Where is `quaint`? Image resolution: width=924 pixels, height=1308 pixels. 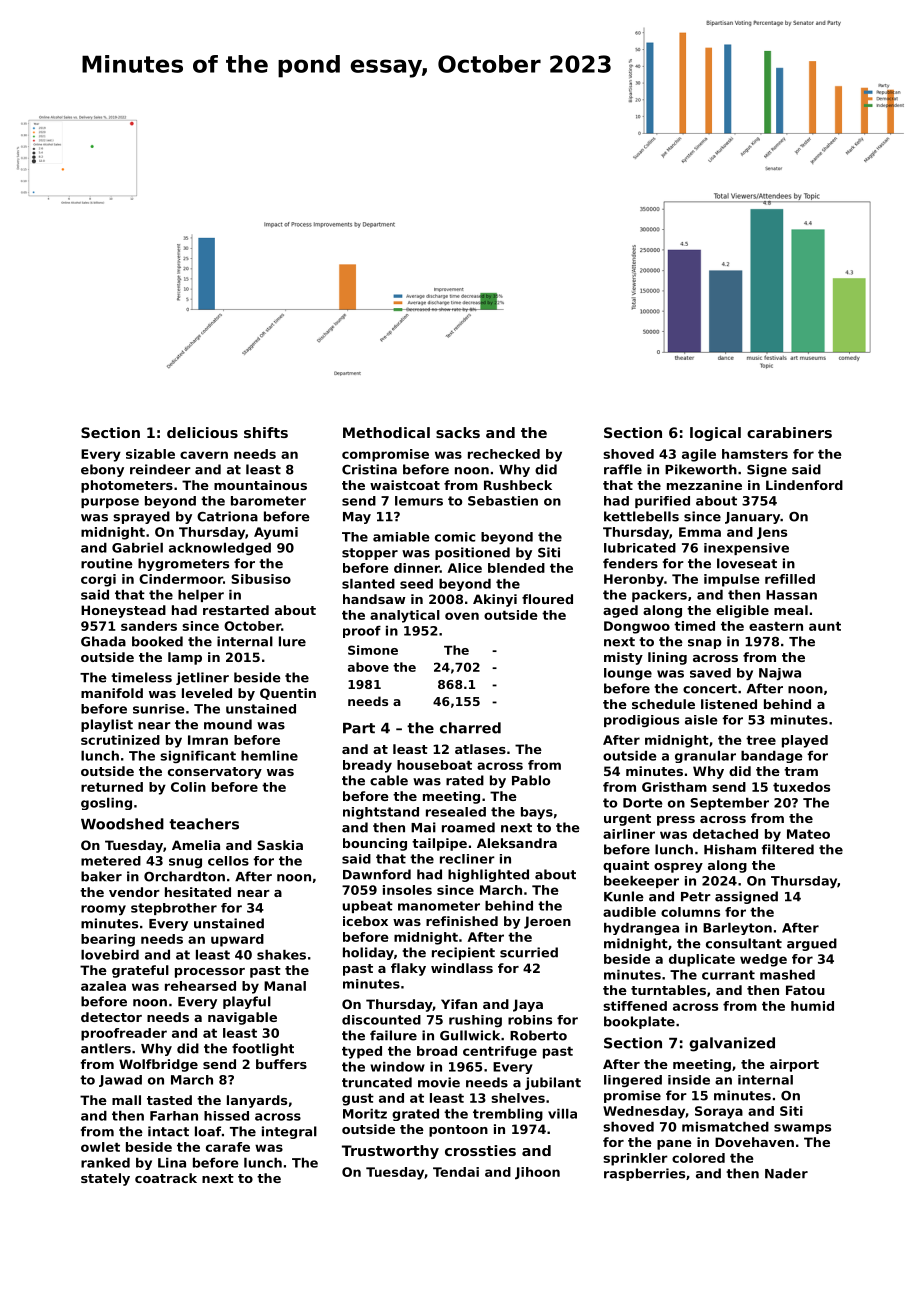
quaint is located at coordinates (626, 866).
